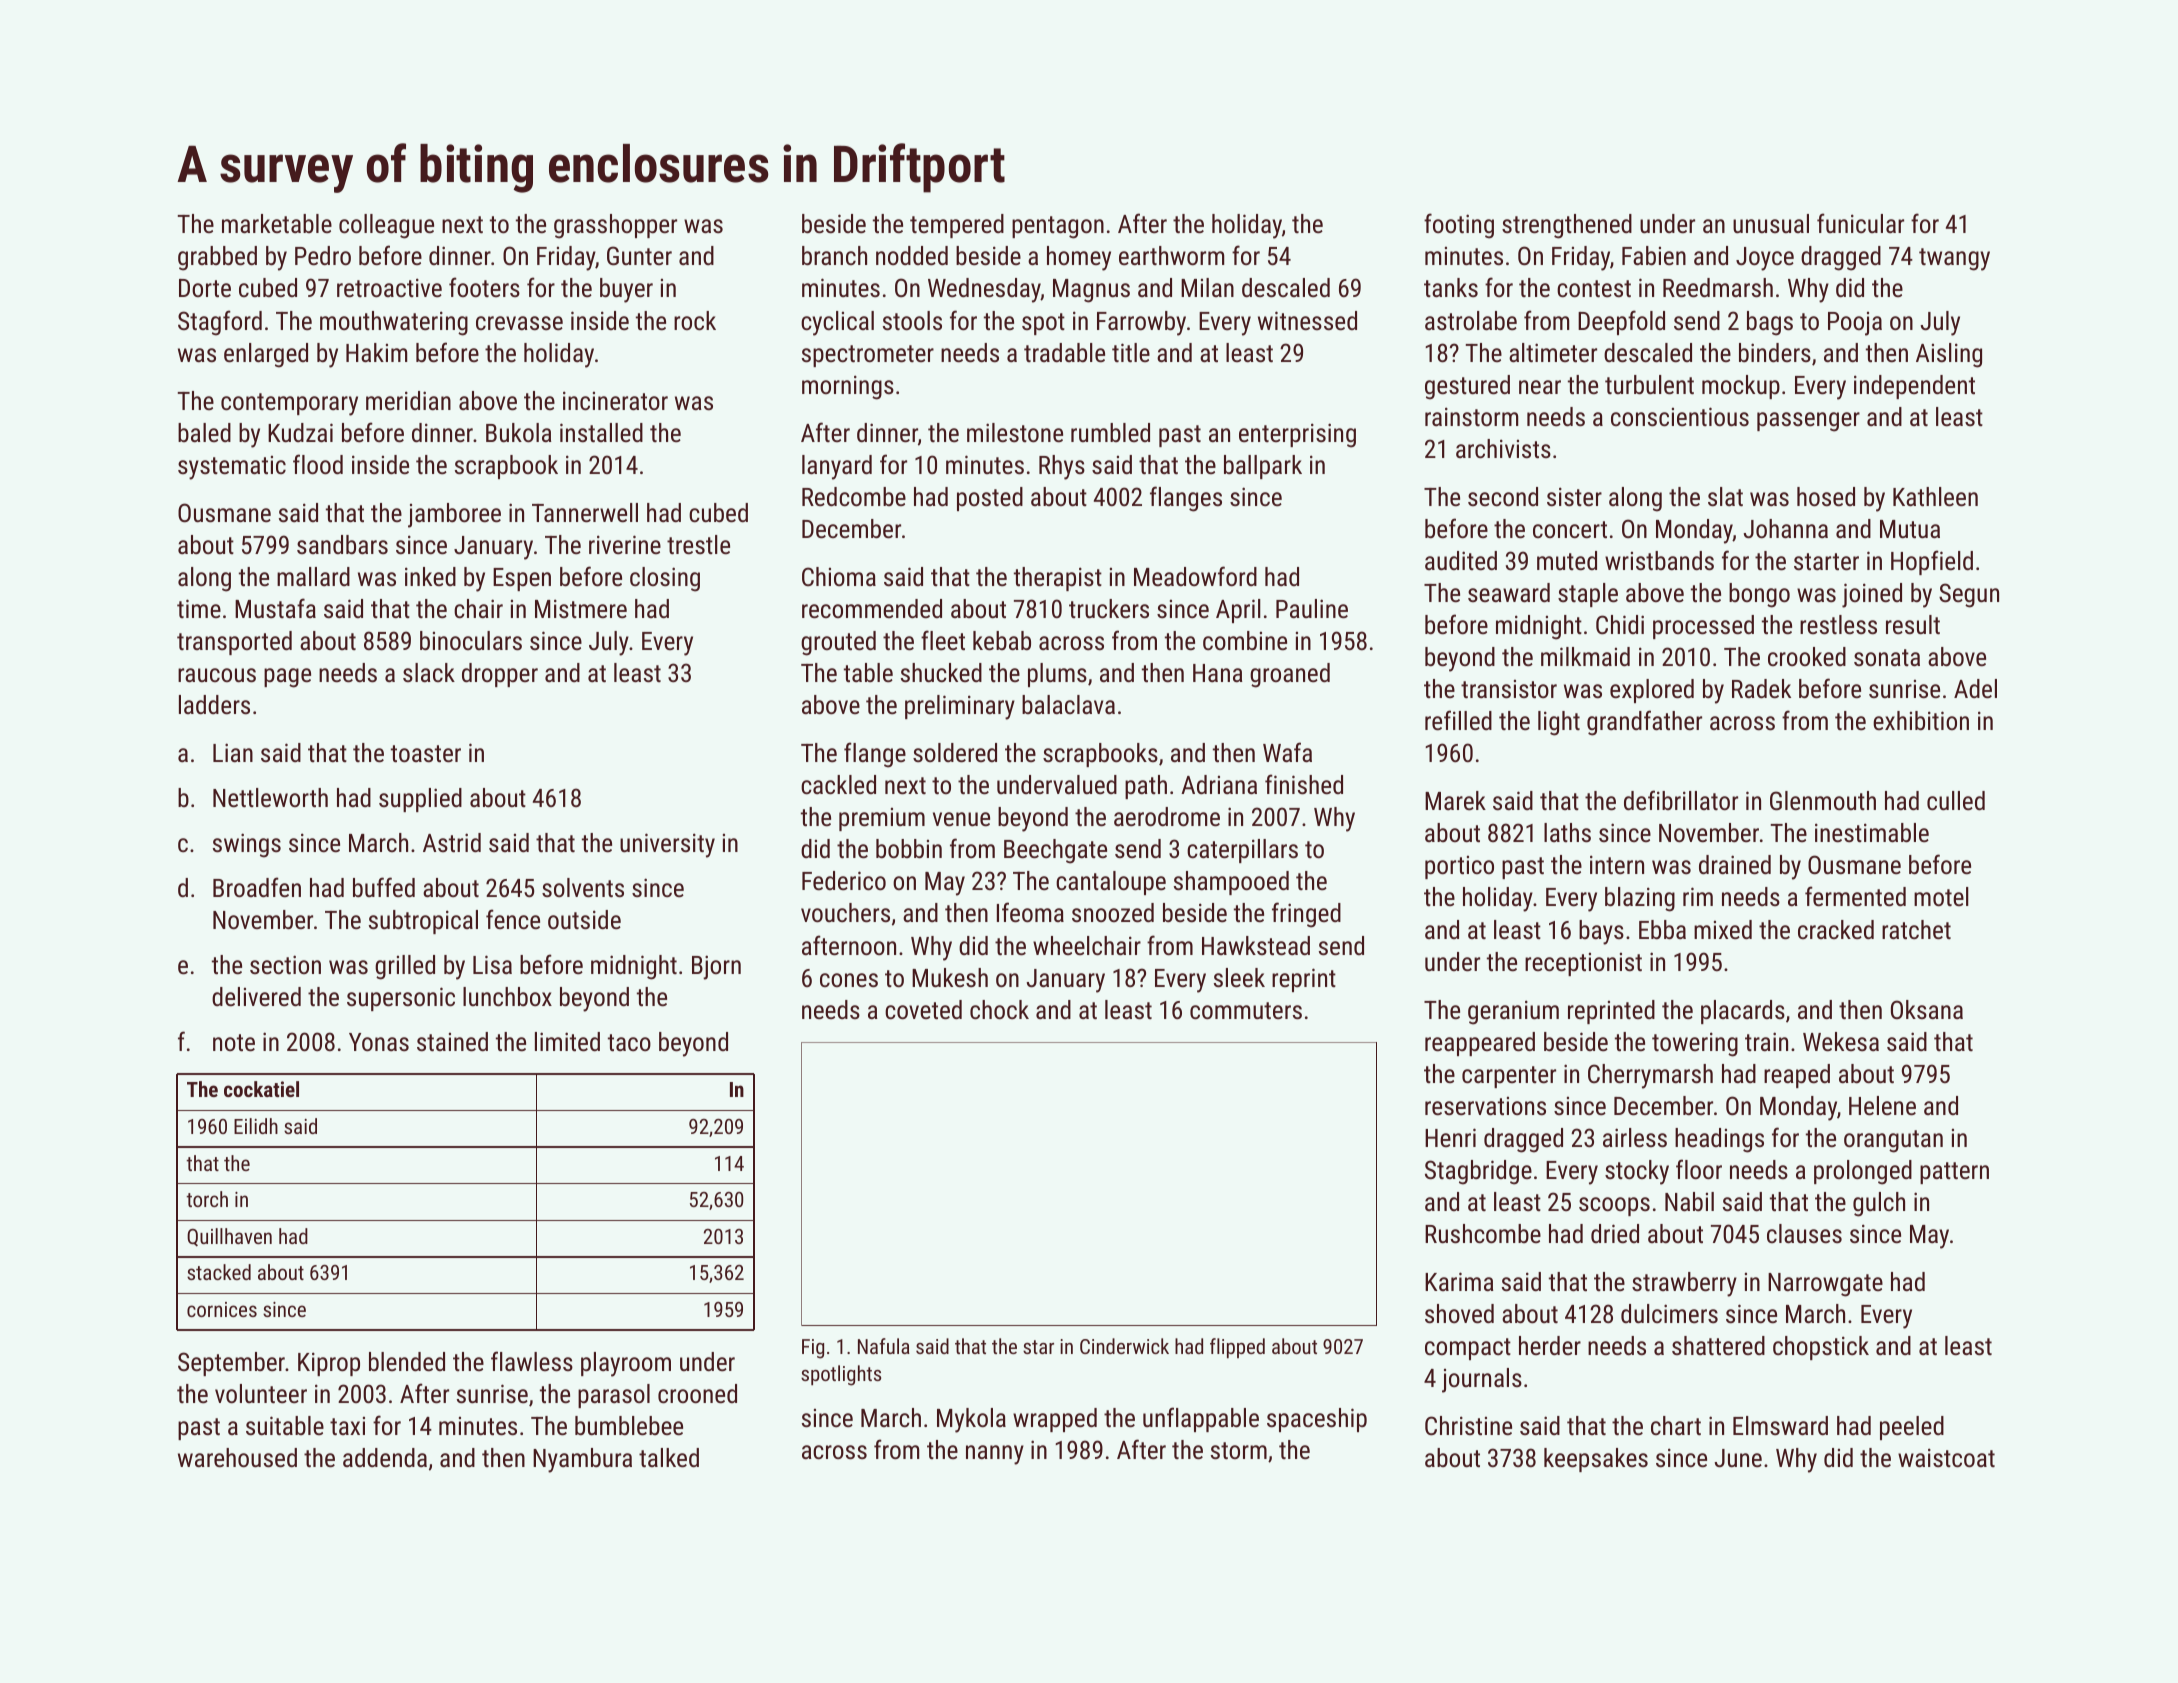 The width and height of the screenshot is (2178, 1683). What do you see at coordinates (629, 1042) in the screenshot?
I see `taco` at bounding box center [629, 1042].
